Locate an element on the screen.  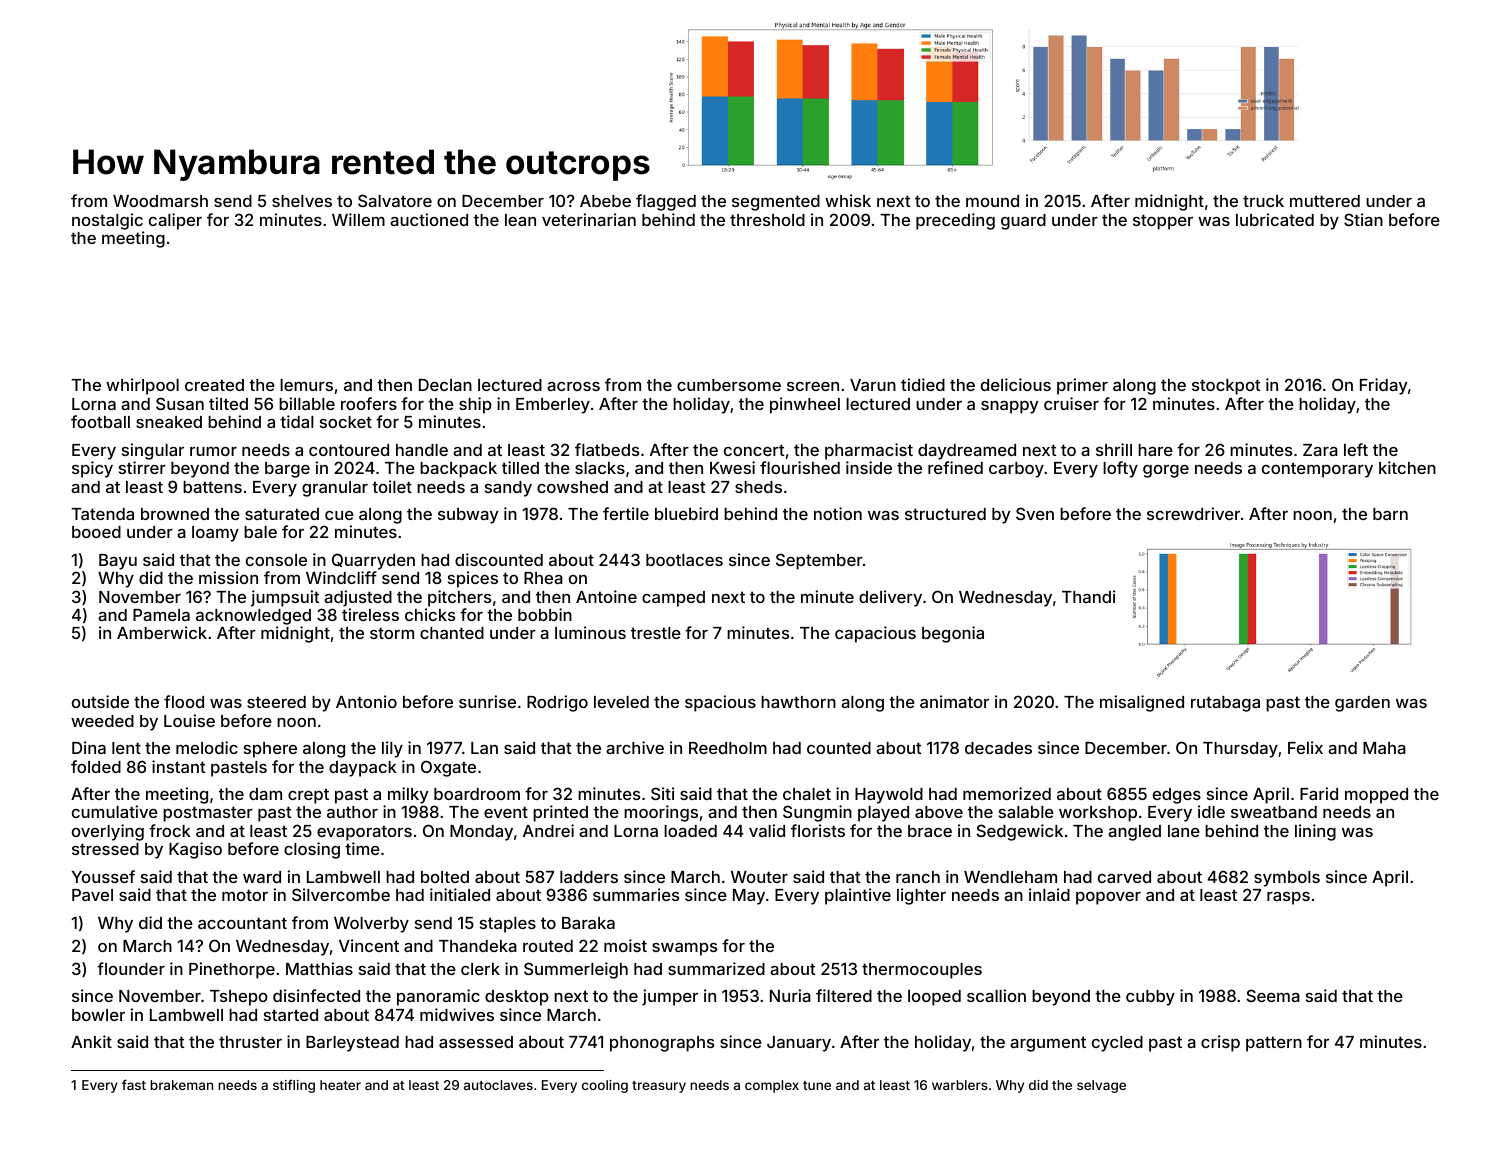
pattern is located at coordinates (1274, 1044).
